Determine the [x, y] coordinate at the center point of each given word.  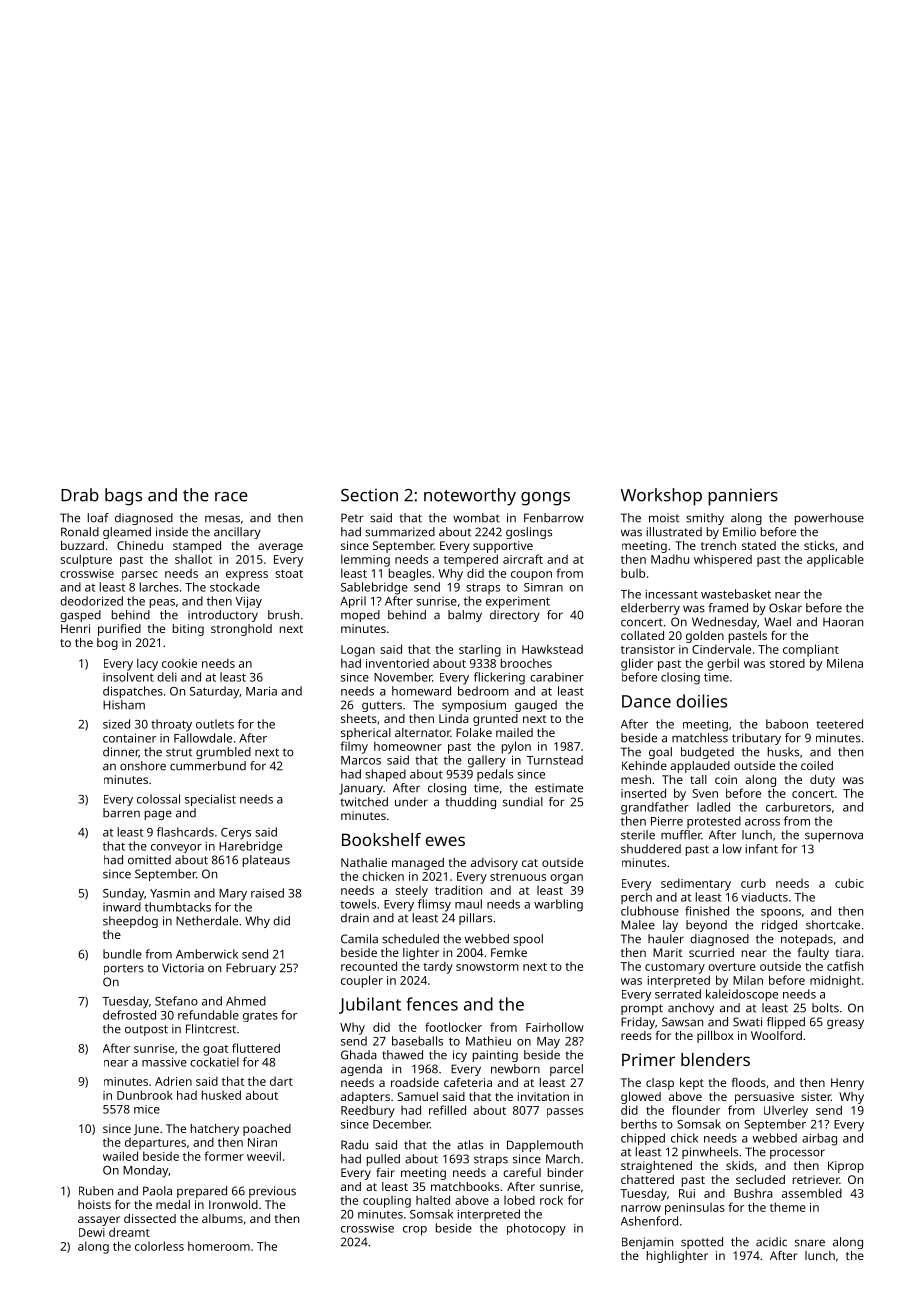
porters [124, 969]
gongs [545, 499]
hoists [94, 1204]
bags [123, 497]
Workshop [661, 497]
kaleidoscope [742, 995]
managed [418, 864]
